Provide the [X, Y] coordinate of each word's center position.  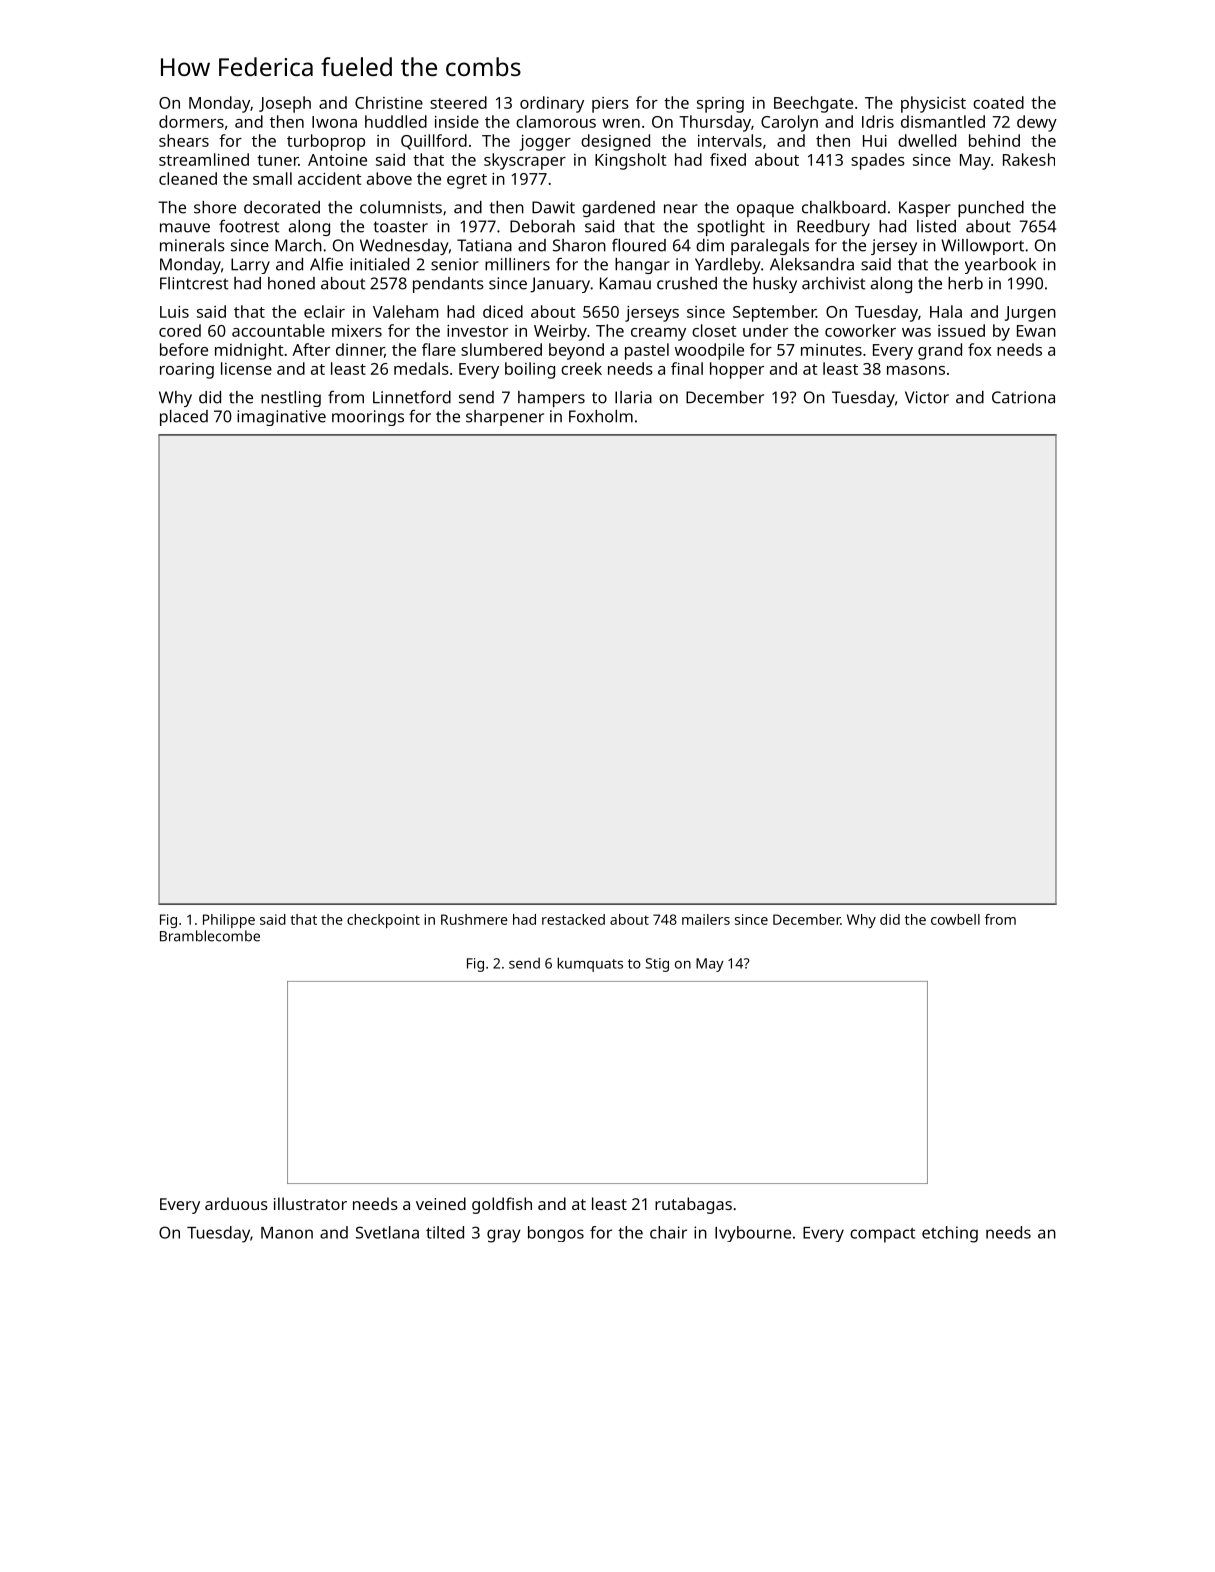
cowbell [955, 919]
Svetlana [387, 1232]
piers [610, 105]
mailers [706, 919]
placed [184, 418]
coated [998, 102]
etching [950, 1234]
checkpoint [383, 921]
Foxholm [601, 416]
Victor [927, 397]
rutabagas [693, 1205]
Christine [389, 102]
